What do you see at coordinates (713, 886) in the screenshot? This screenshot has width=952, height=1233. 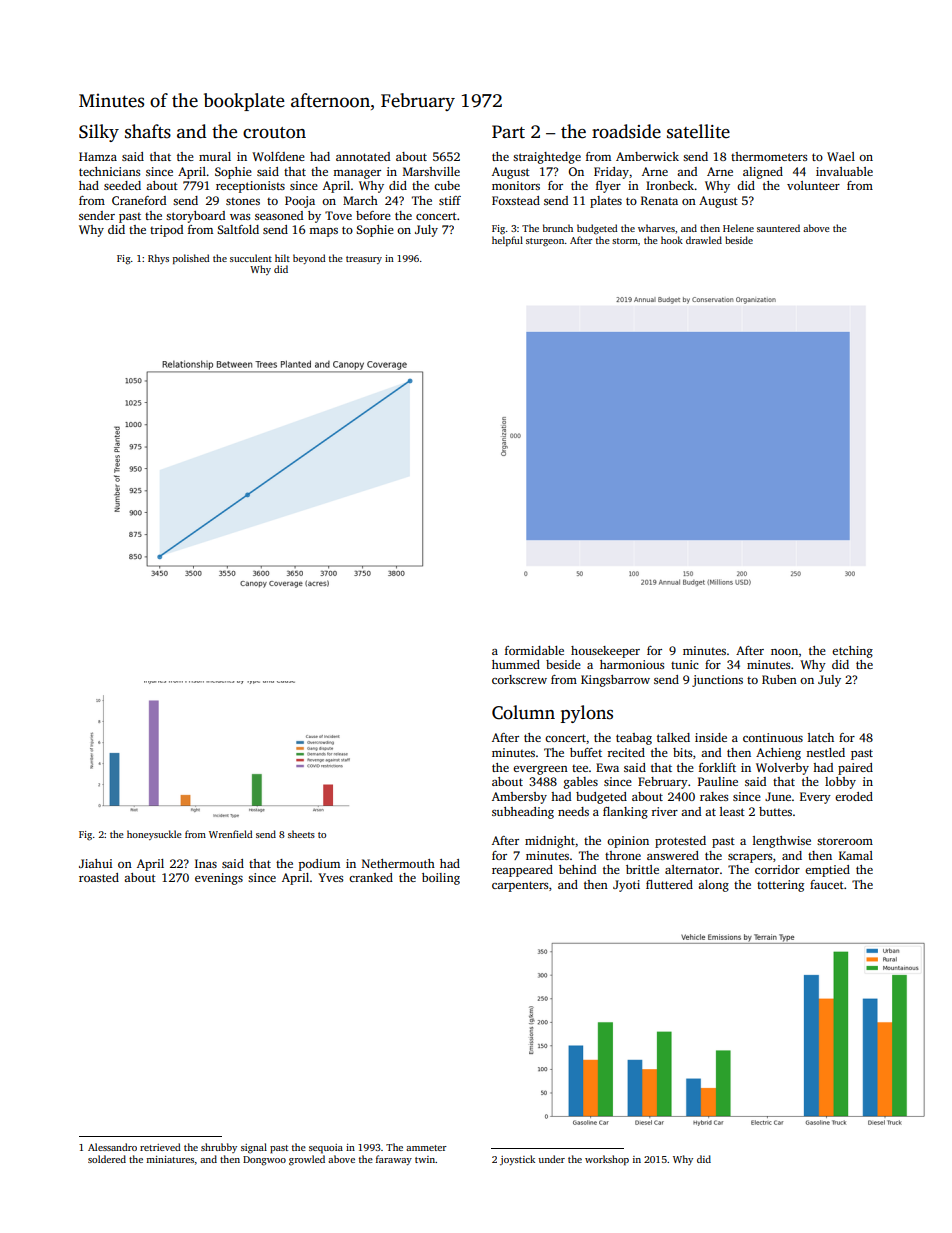 I see `along` at bounding box center [713, 886].
